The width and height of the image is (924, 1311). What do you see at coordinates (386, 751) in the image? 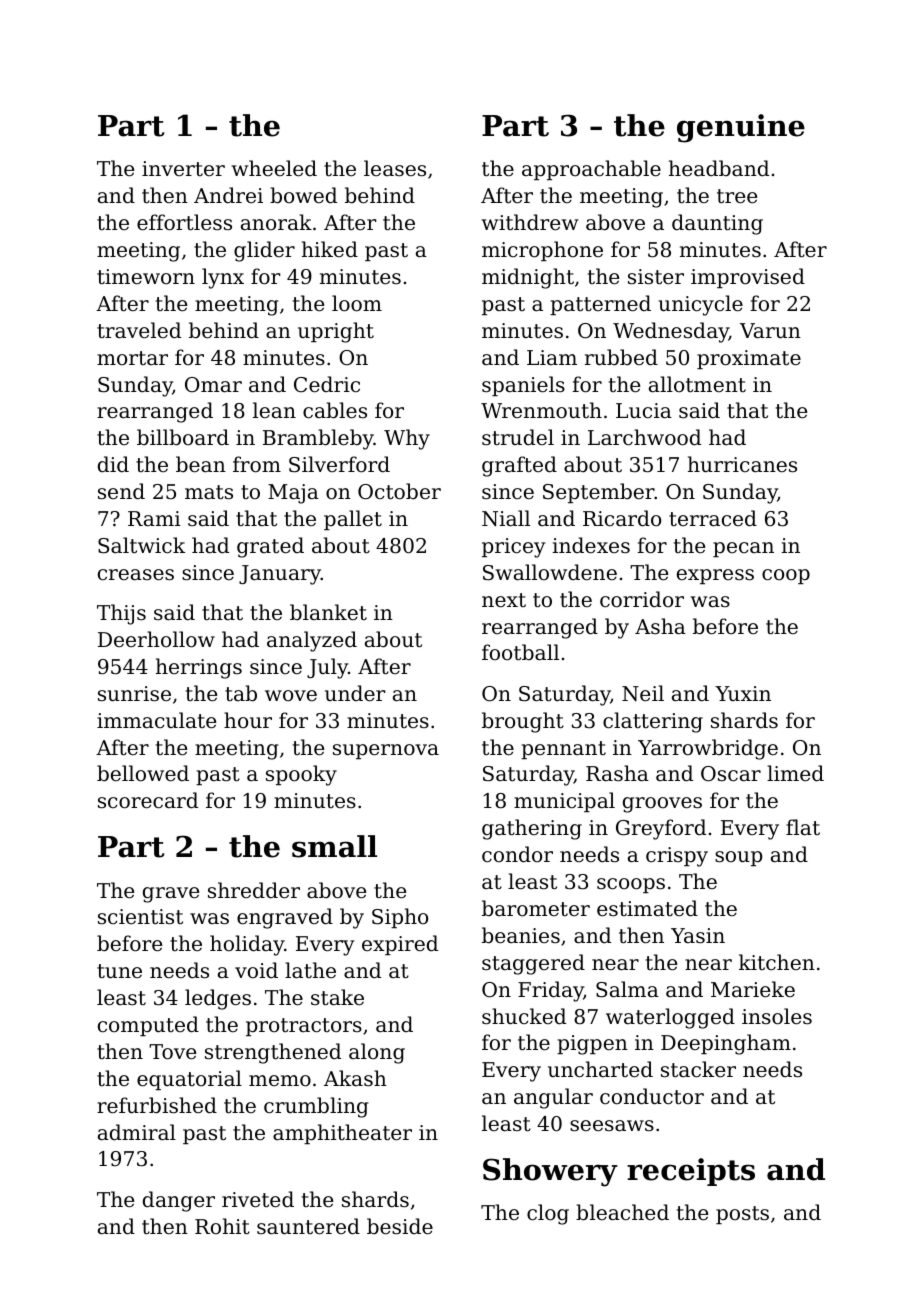
I see `supernova` at bounding box center [386, 751].
